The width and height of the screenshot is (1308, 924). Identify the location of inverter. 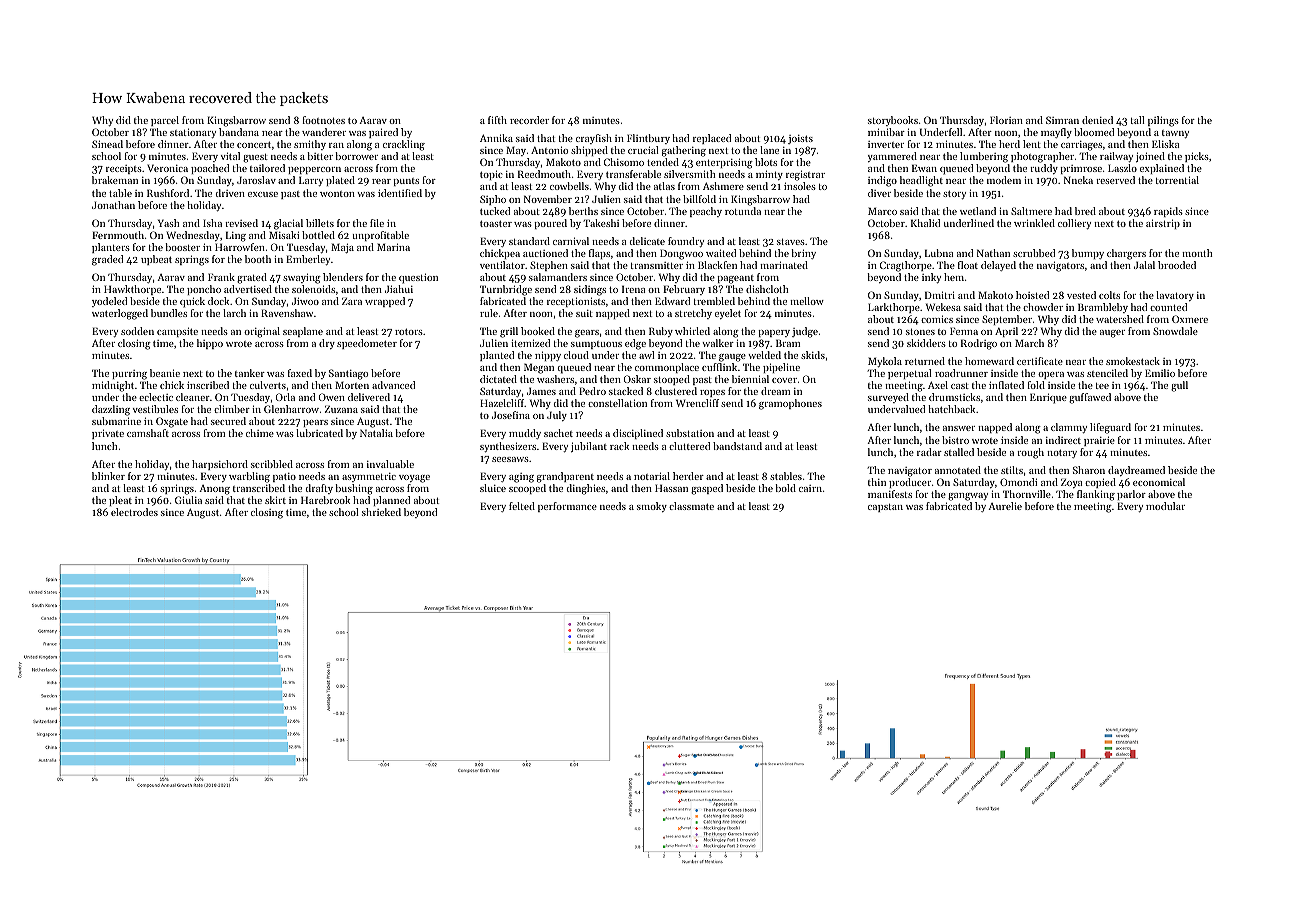
(886, 144).
